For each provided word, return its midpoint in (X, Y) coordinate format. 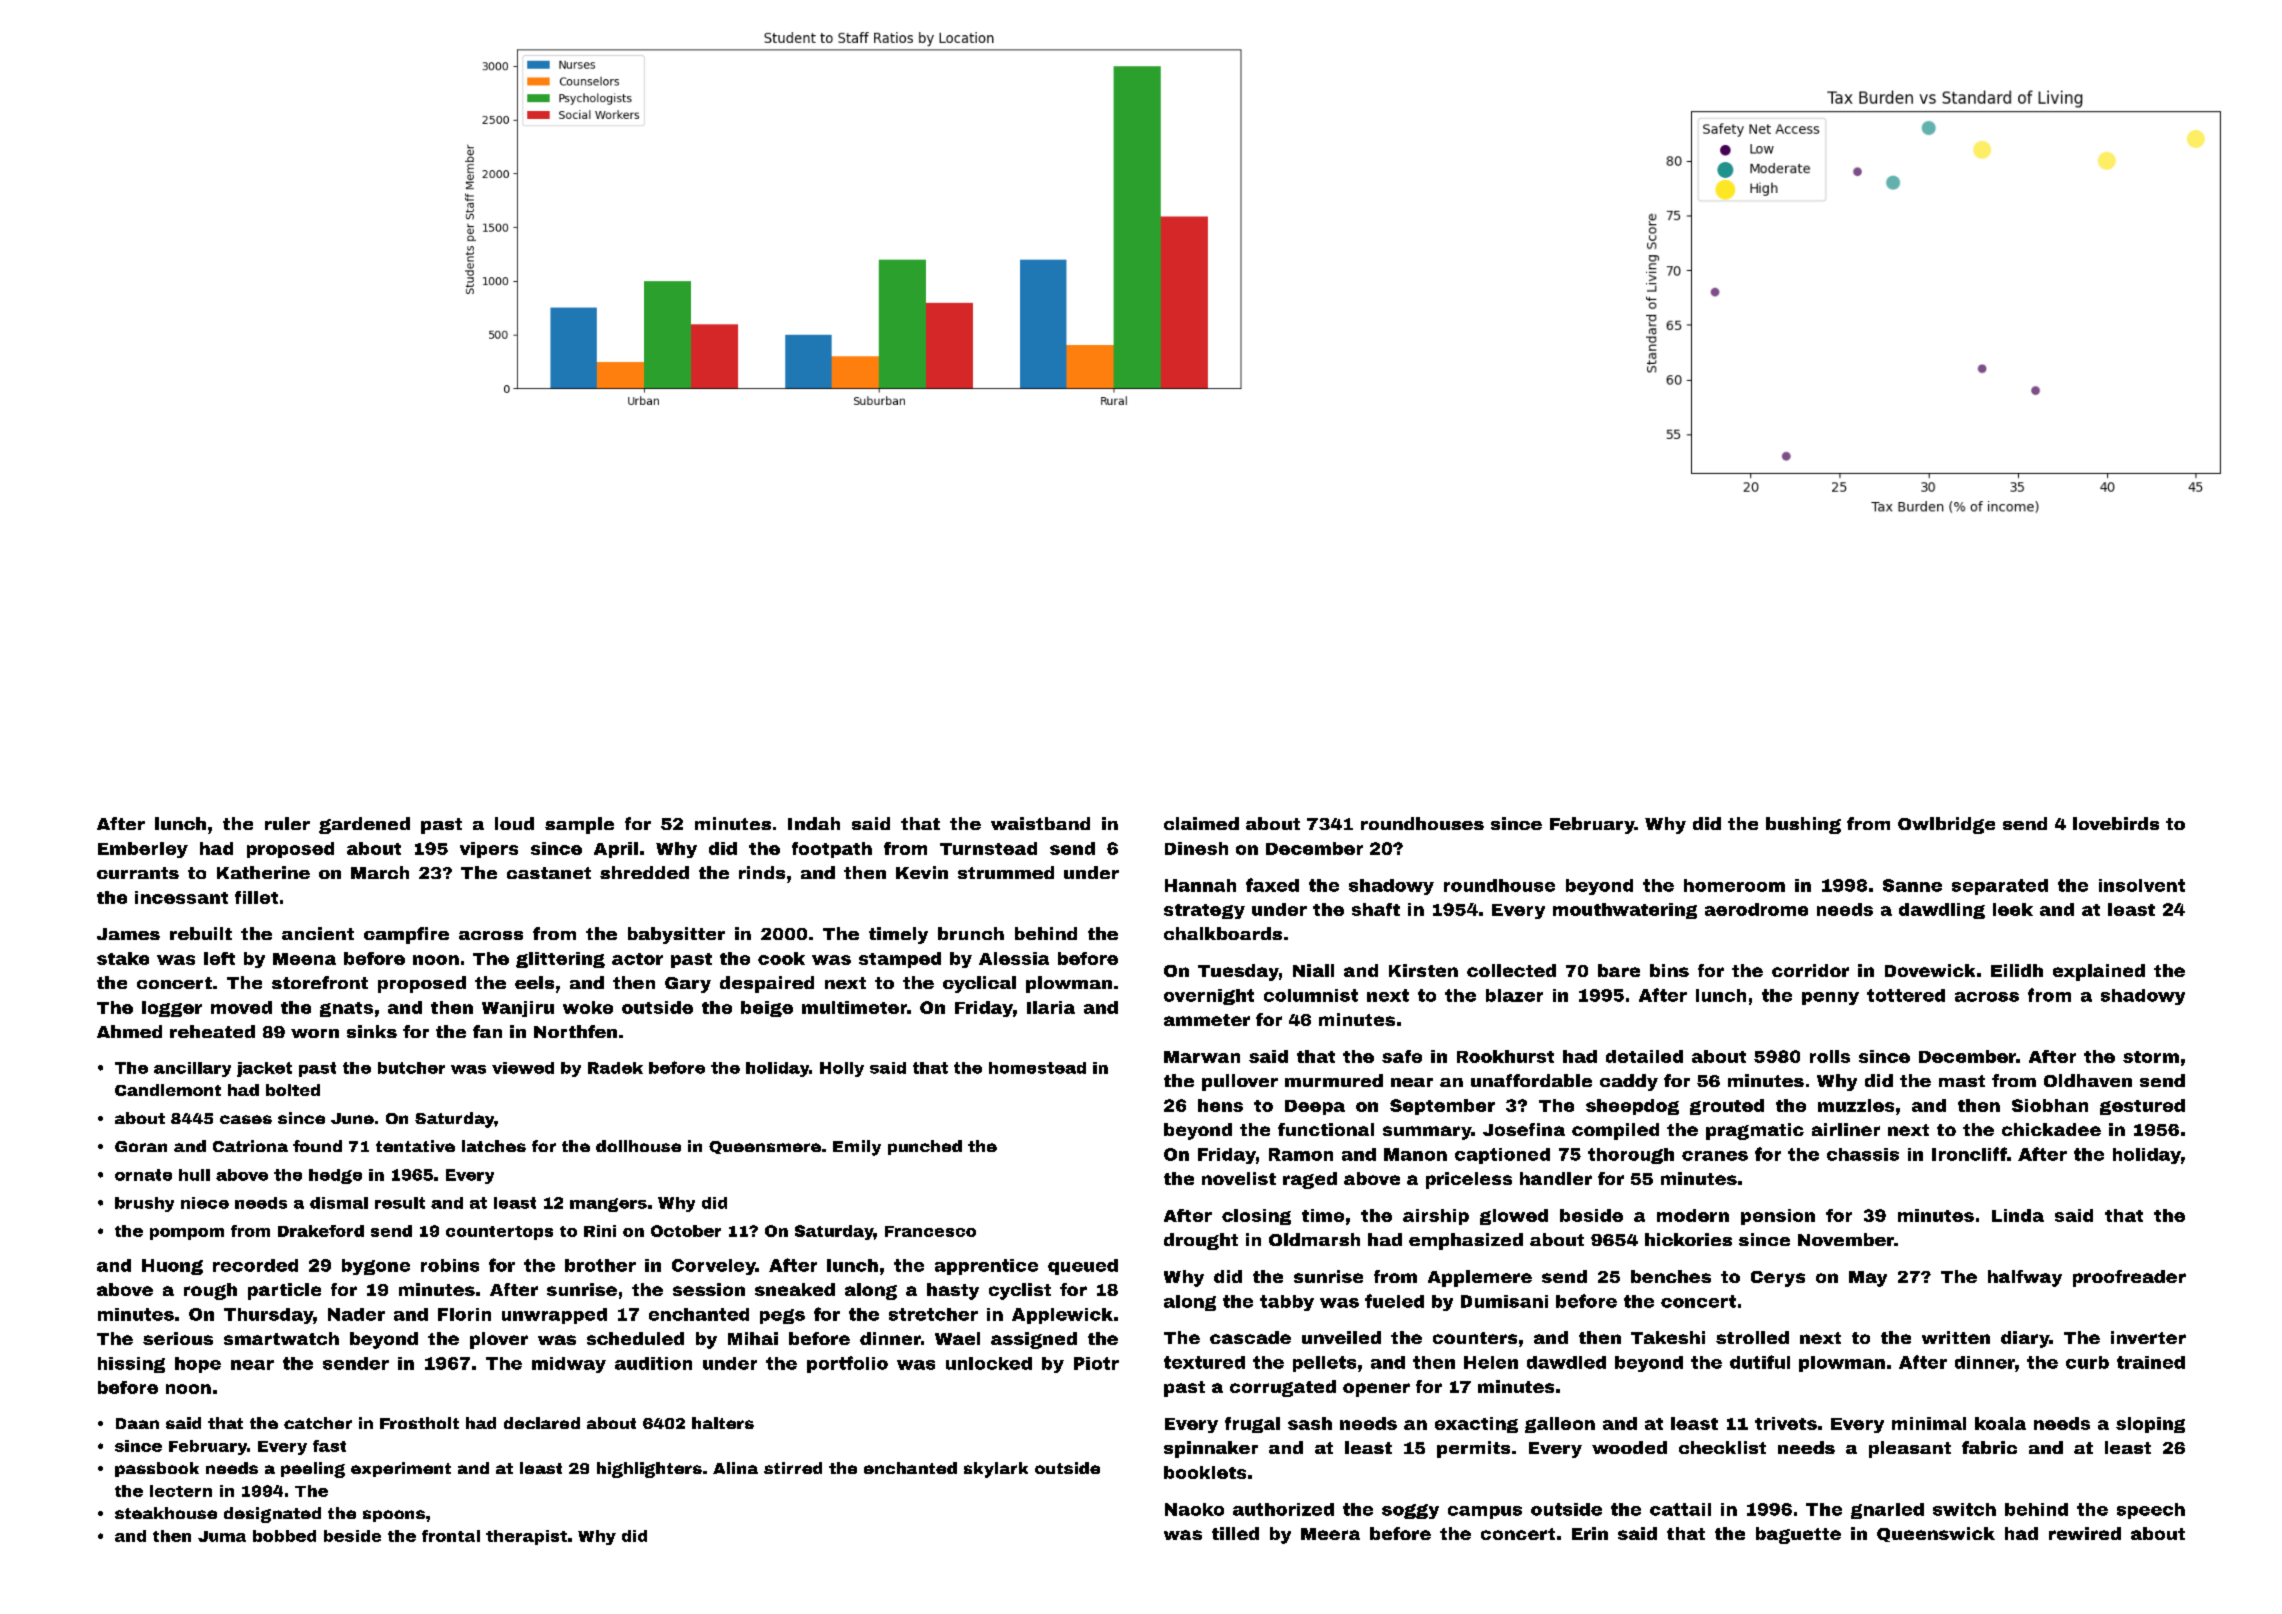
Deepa (1315, 1107)
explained (2099, 972)
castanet (549, 873)
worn (315, 1033)
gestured (2142, 1107)
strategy (1204, 911)
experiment (401, 1469)
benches (1671, 1276)
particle (284, 1291)
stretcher (933, 1314)
